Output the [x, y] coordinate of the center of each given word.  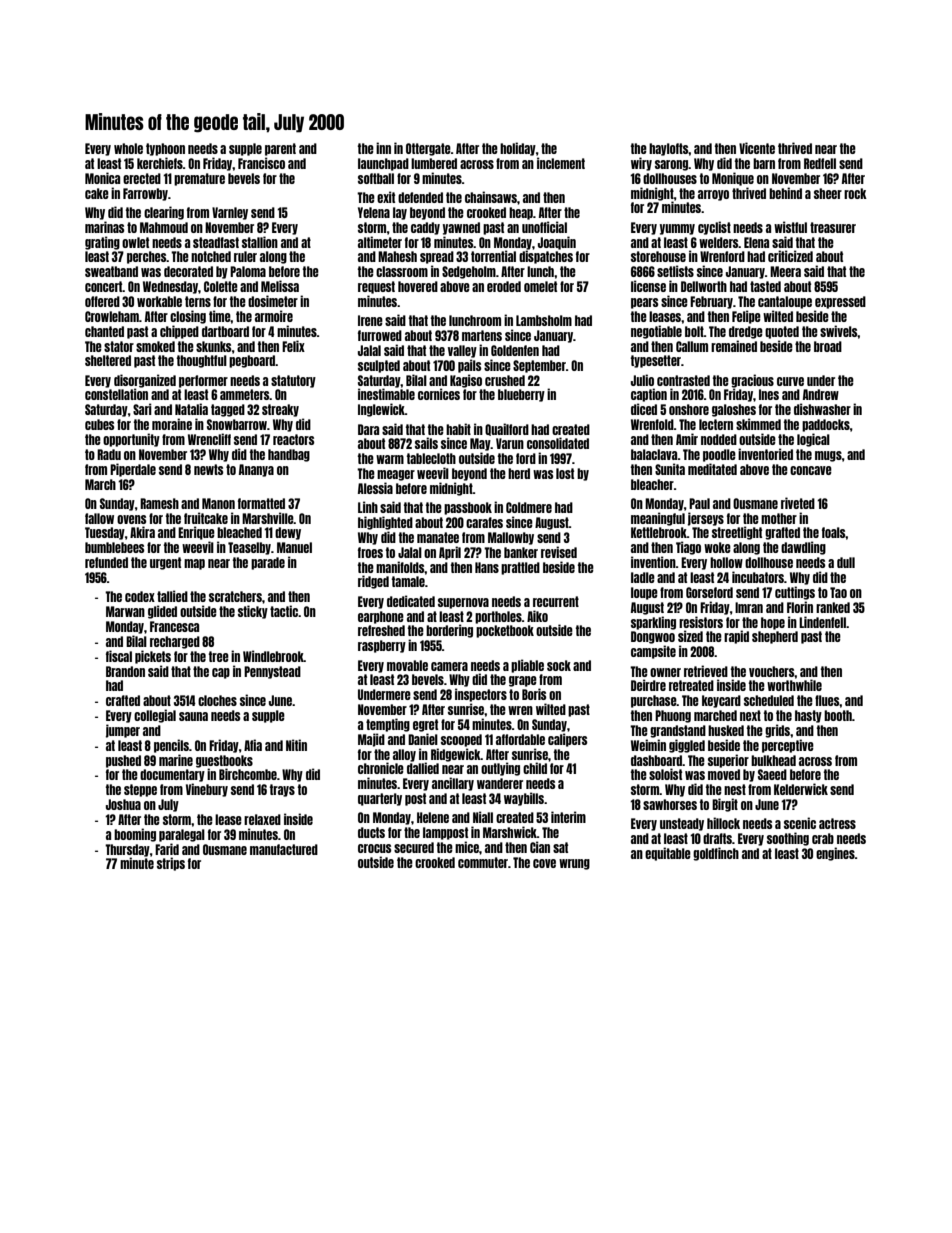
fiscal [119, 656]
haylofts [669, 149]
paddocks [826, 425]
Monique [733, 179]
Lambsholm [544, 320]
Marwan [125, 611]
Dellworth [704, 286]
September [539, 366]
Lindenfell [822, 622]
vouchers [772, 671]
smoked [155, 346]
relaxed [262, 819]
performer [203, 381]
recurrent [556, 601]
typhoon [165, 149]
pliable [527, 666]
